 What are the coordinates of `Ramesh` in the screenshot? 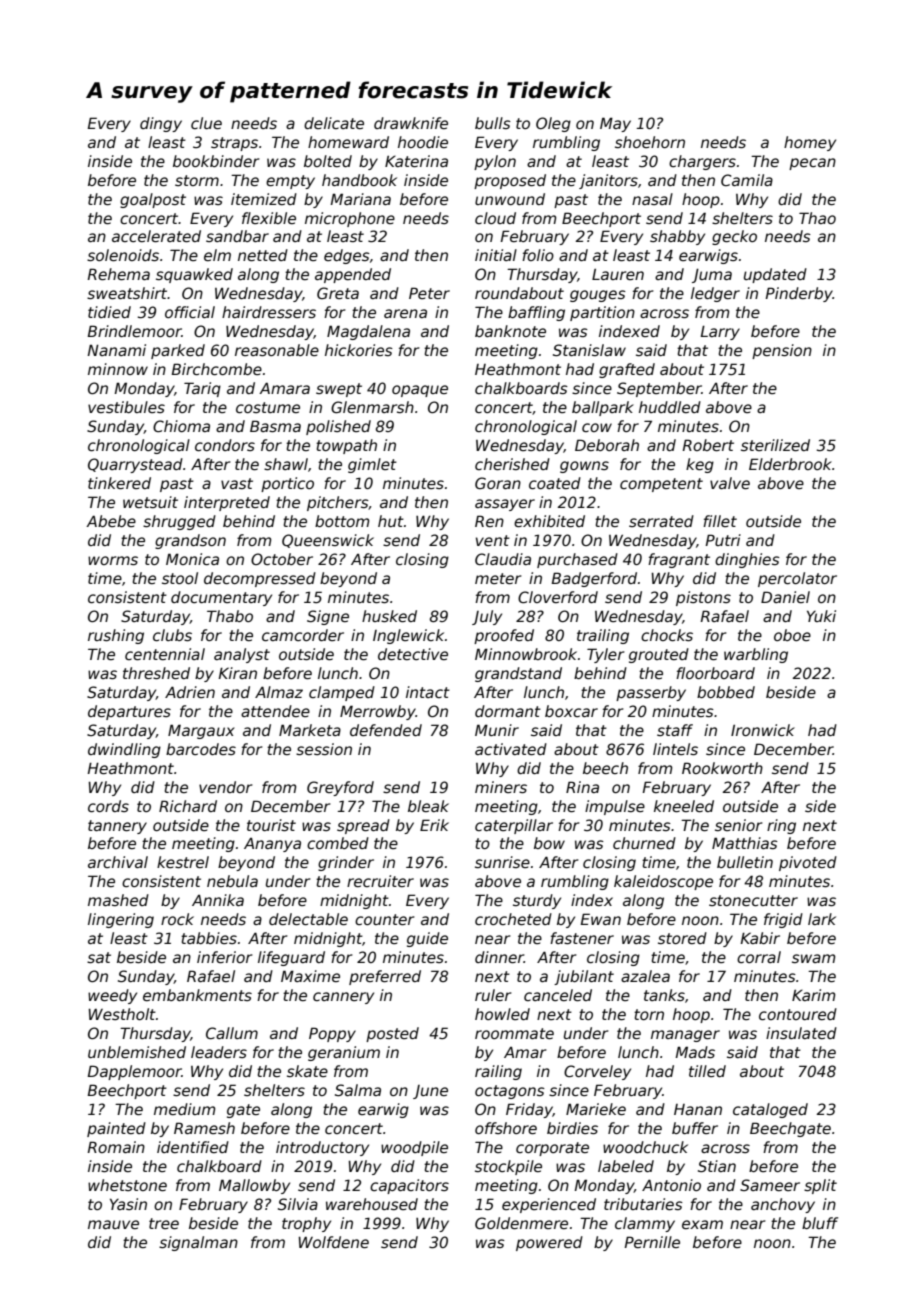 It's located at (204, 1128).
